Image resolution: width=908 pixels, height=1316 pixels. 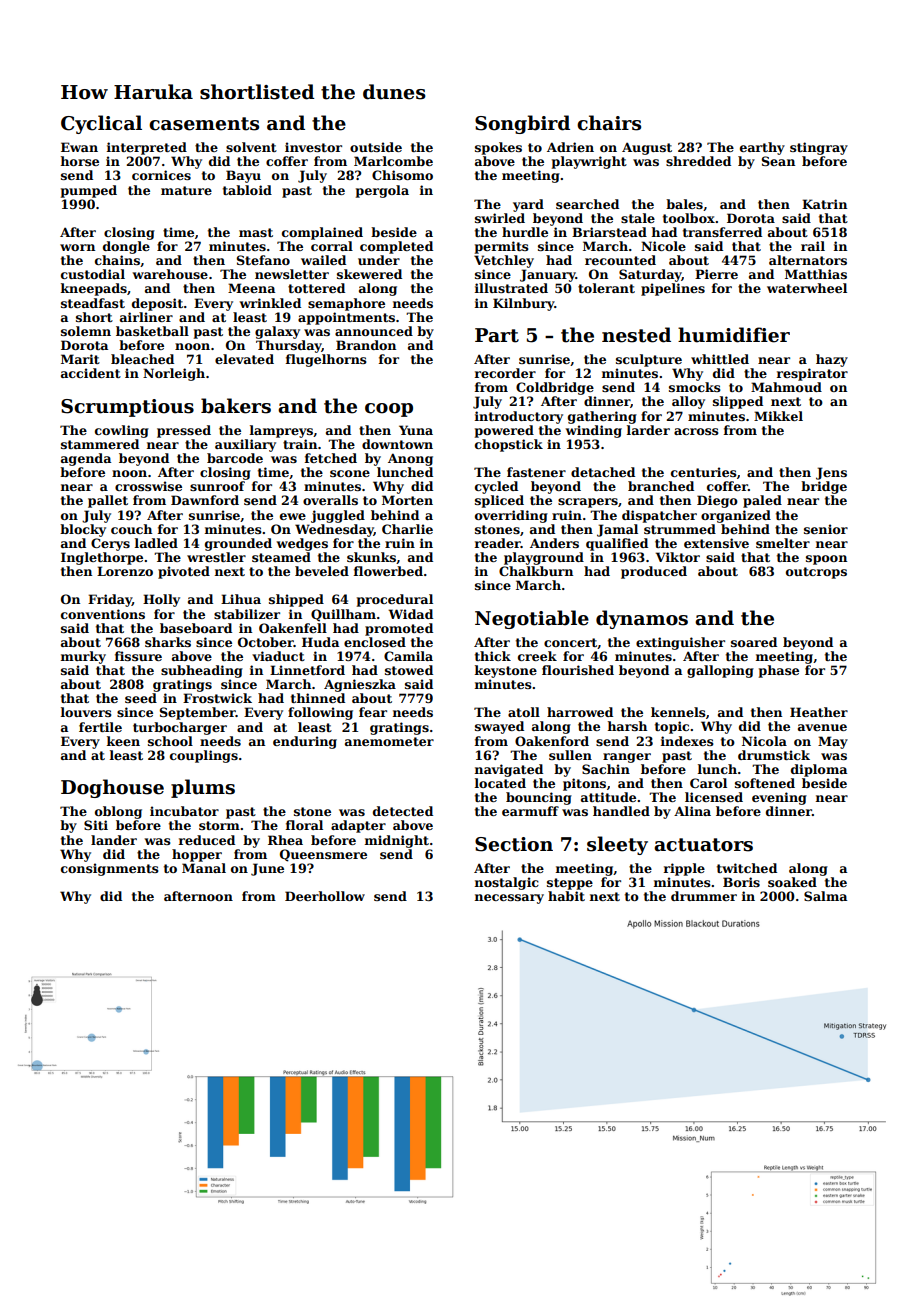 I want to click on Deerhollow, so click(x=325, y=896).
